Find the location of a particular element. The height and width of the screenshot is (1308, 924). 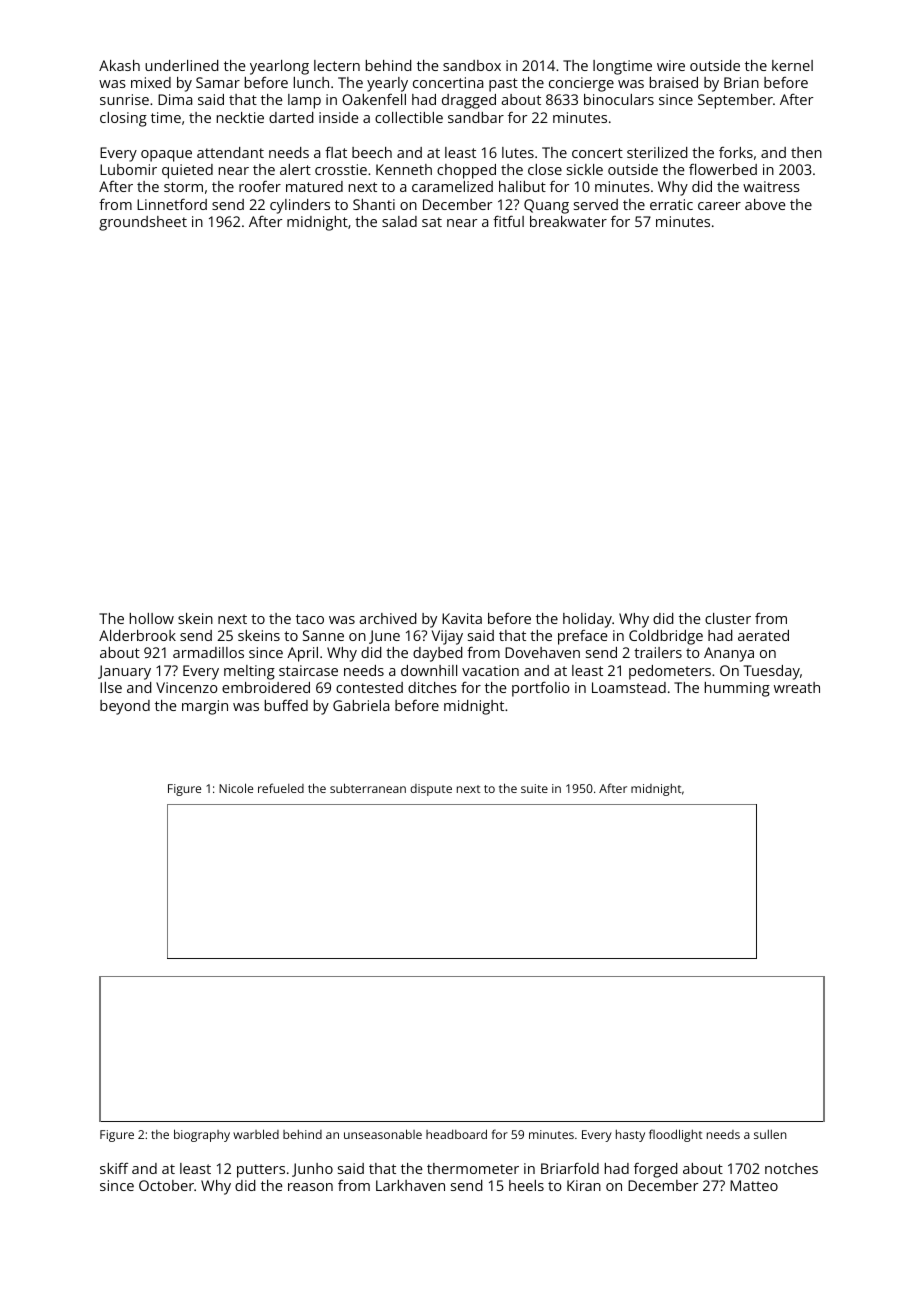

sat is located at coordinates (432, 222).
